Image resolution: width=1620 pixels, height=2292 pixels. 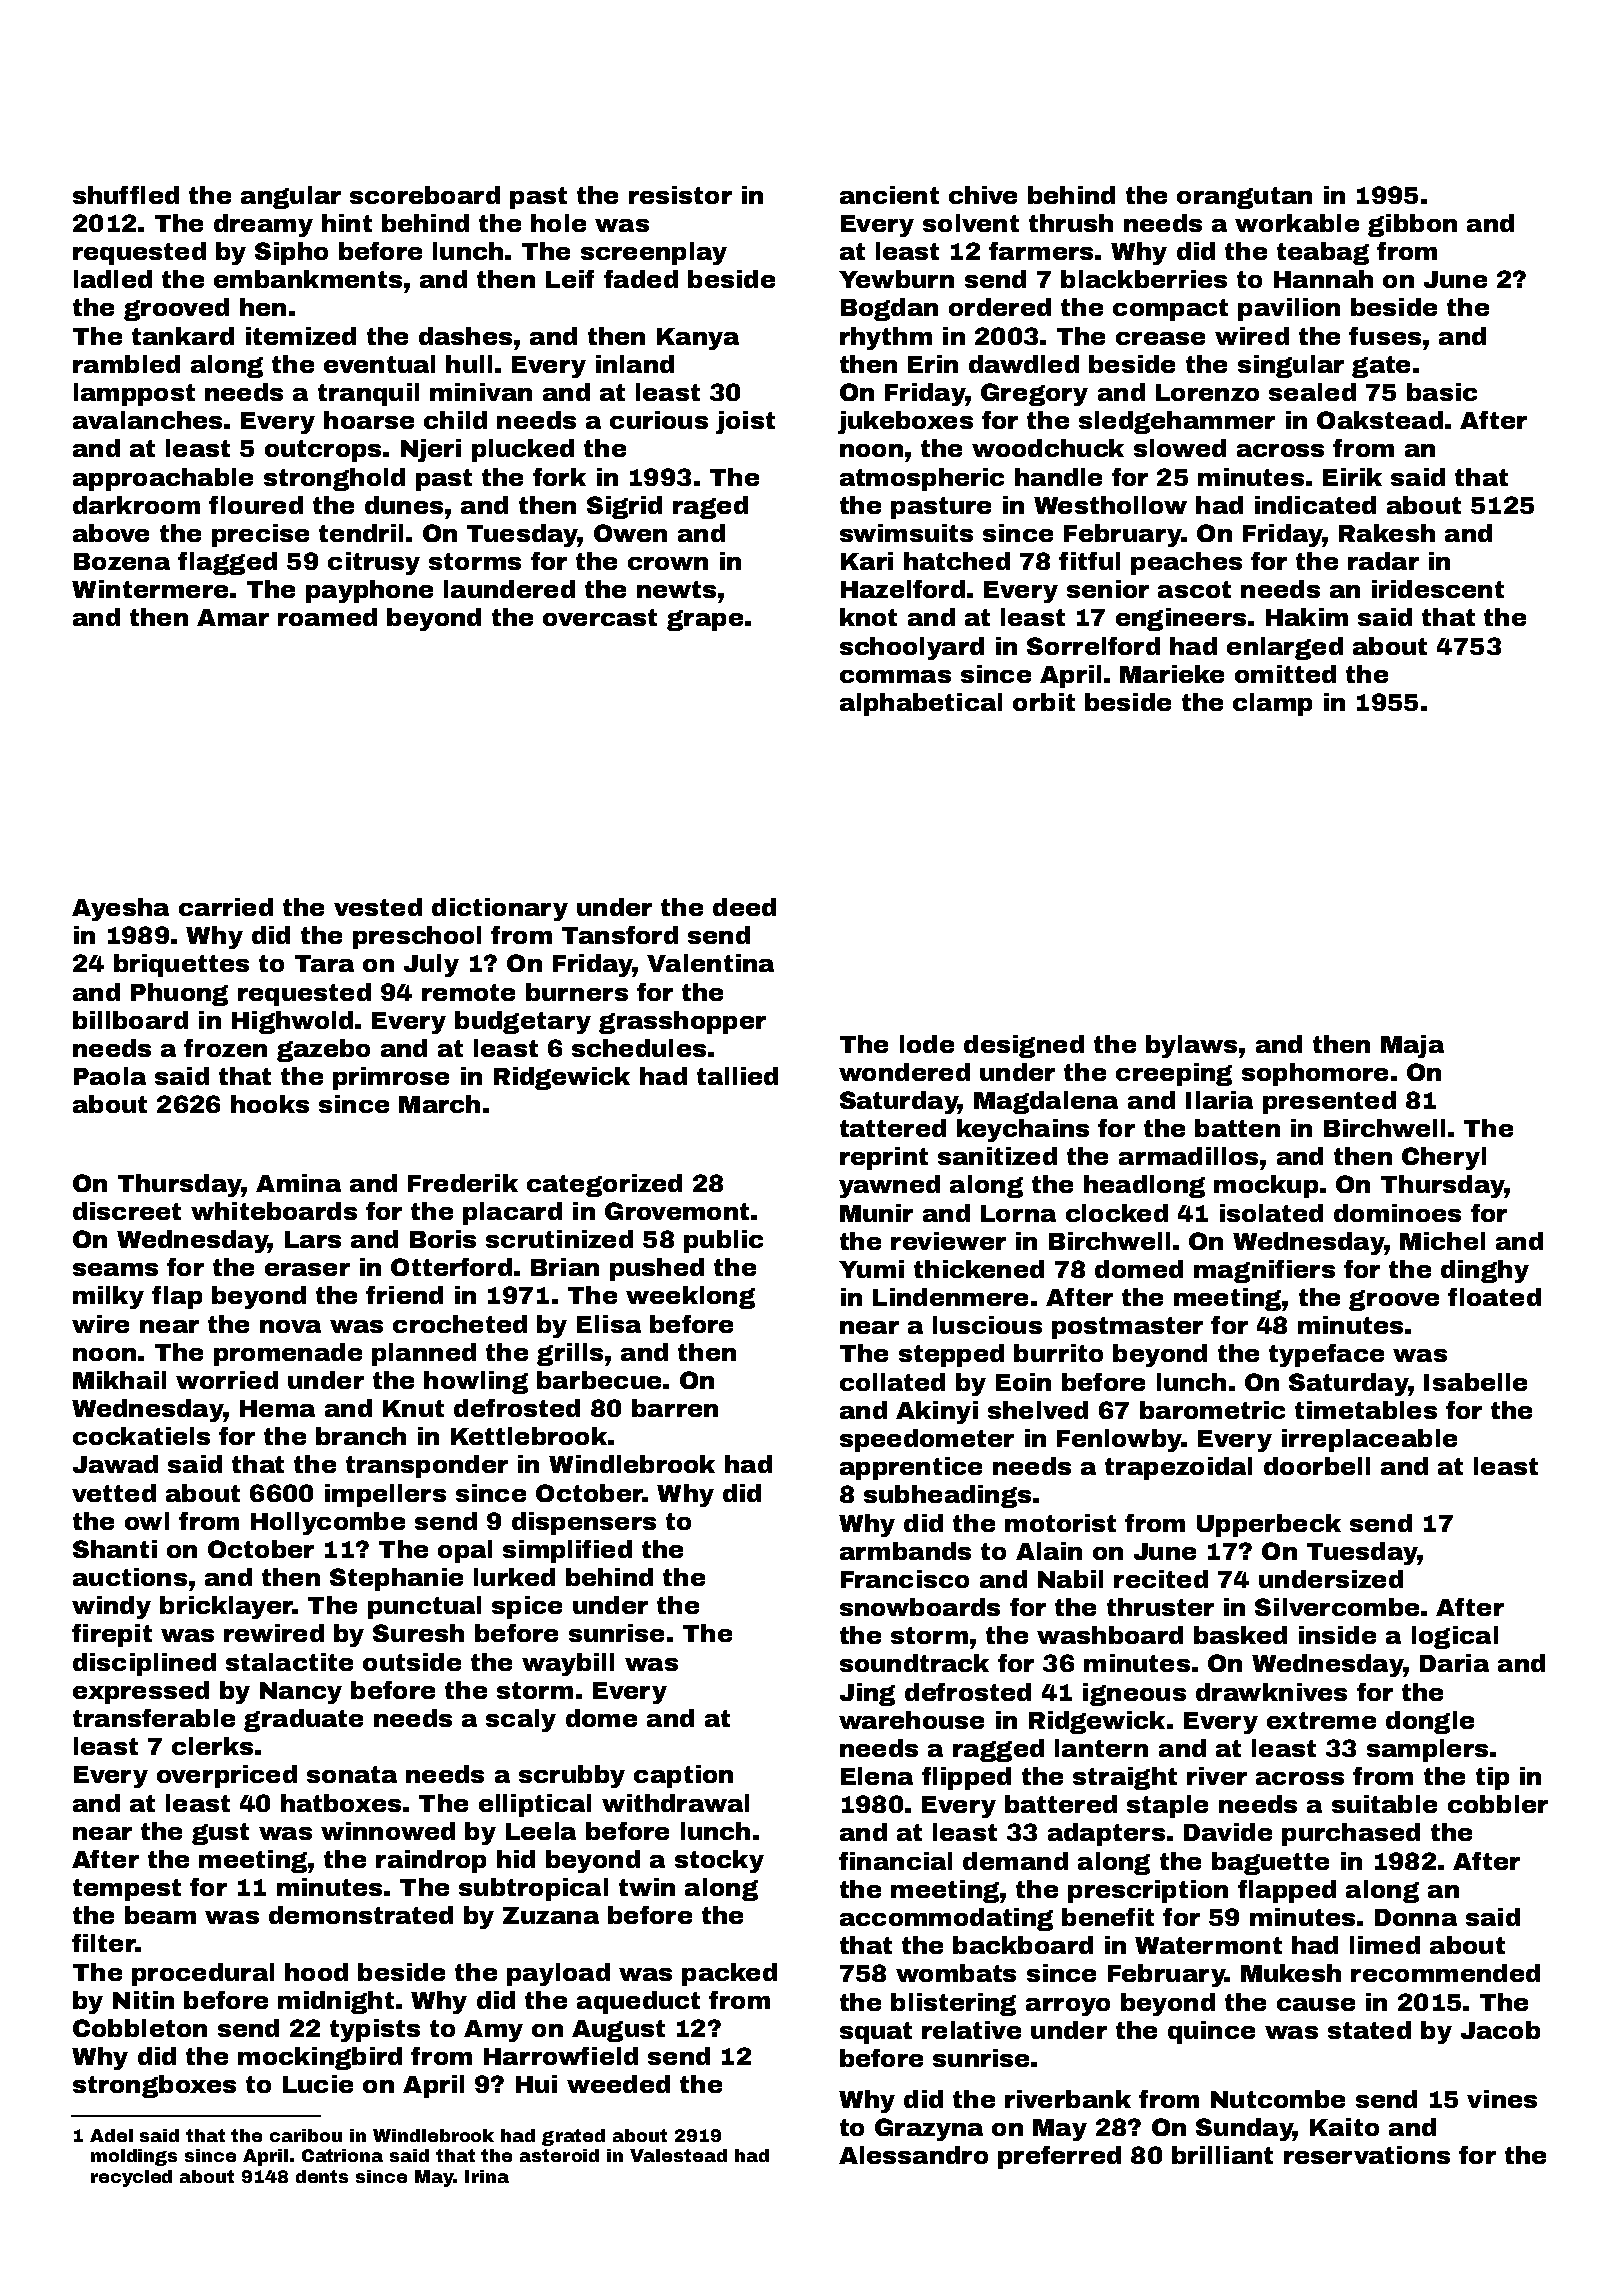 I want to click on barometric, so click(x=1212, y=1410).
